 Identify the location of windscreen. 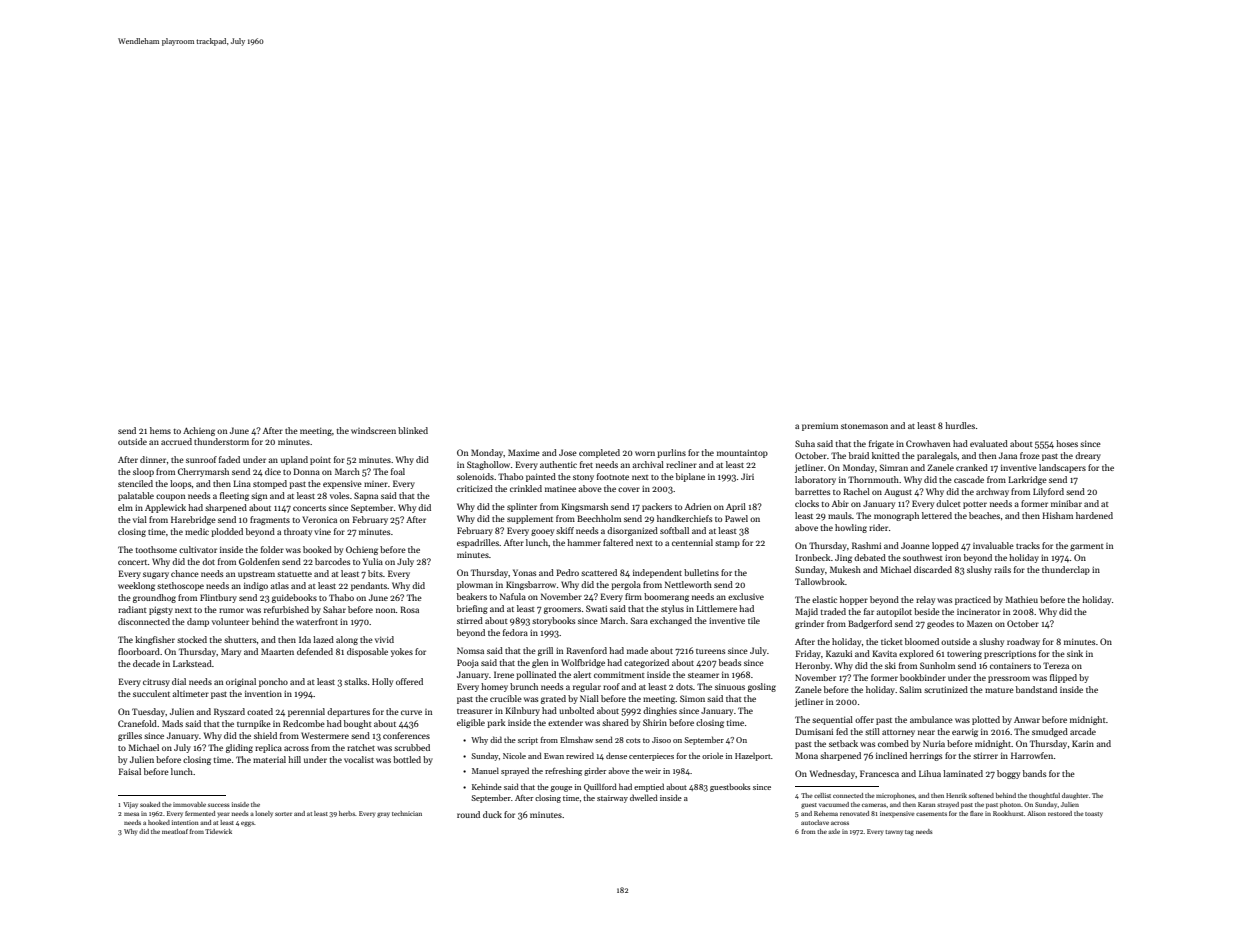
(373, 430).
